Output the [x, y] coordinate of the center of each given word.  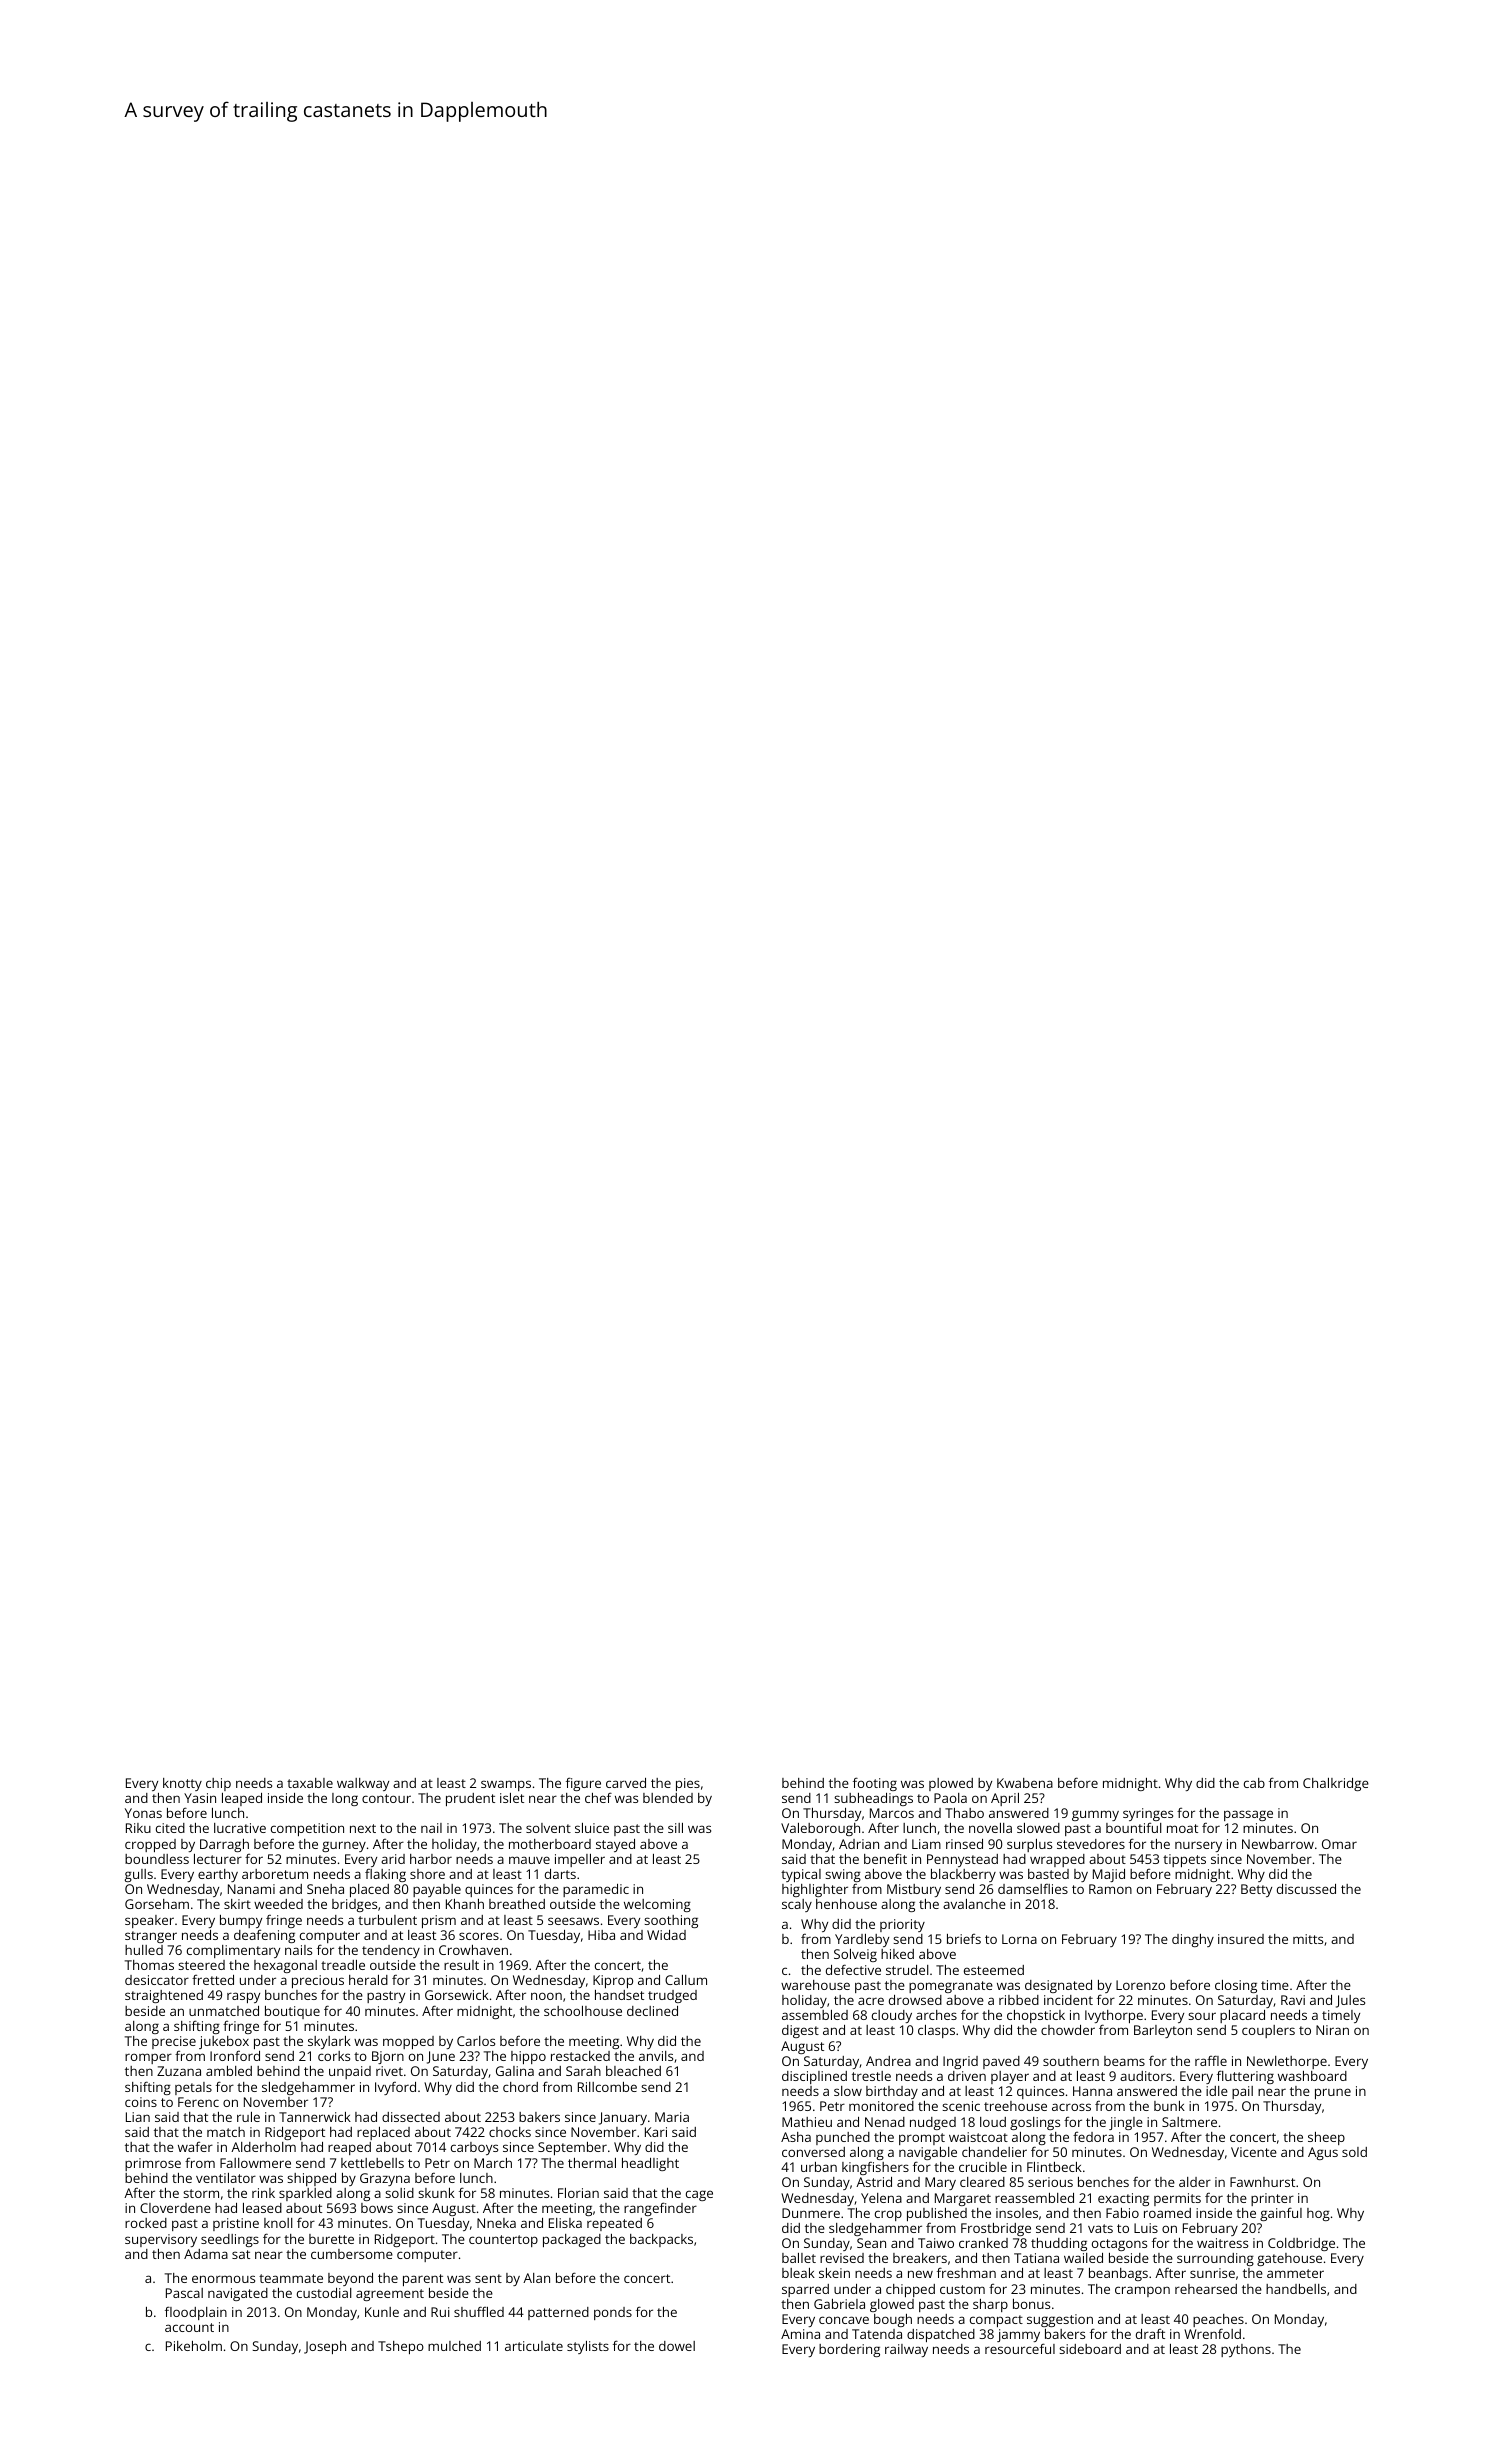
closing [1236, 1986]
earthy [218, 1875]
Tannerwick [315, 2117]
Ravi [1293, 2000]
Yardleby [862, 1940]
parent [423, 2280]
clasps [936, 2031]
